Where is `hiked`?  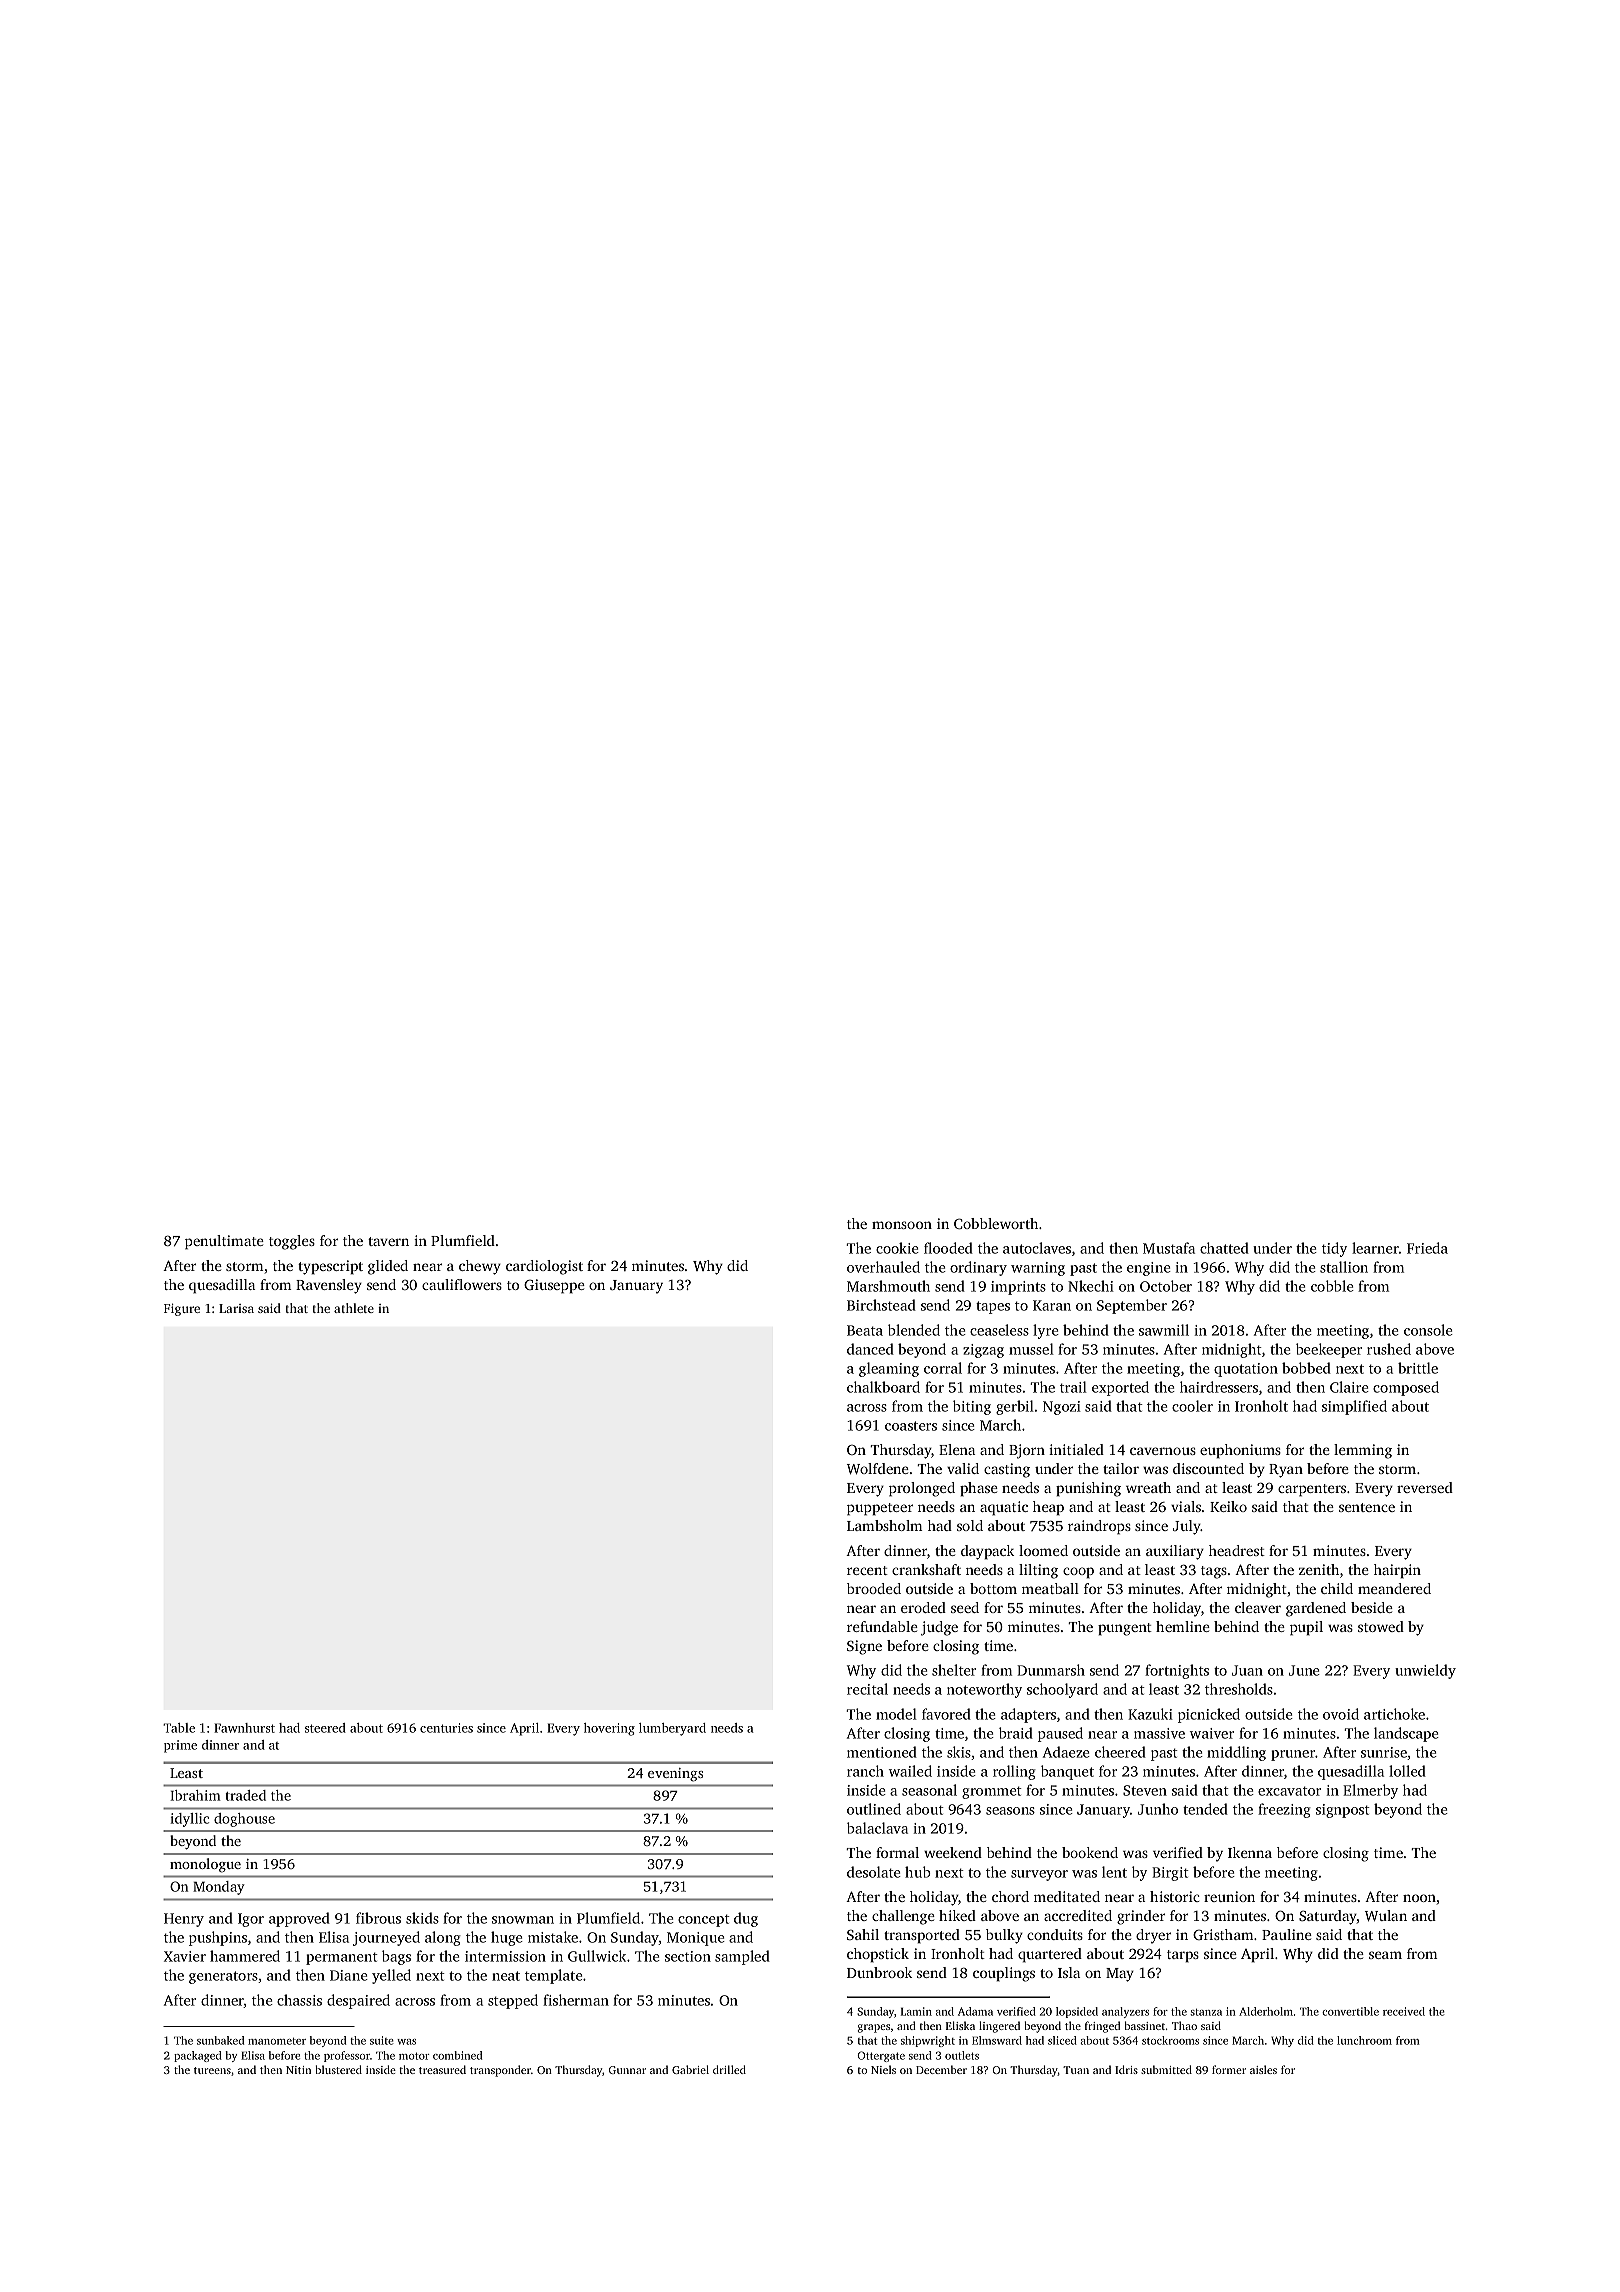 hiked is located at coordinates (957, 1915).
